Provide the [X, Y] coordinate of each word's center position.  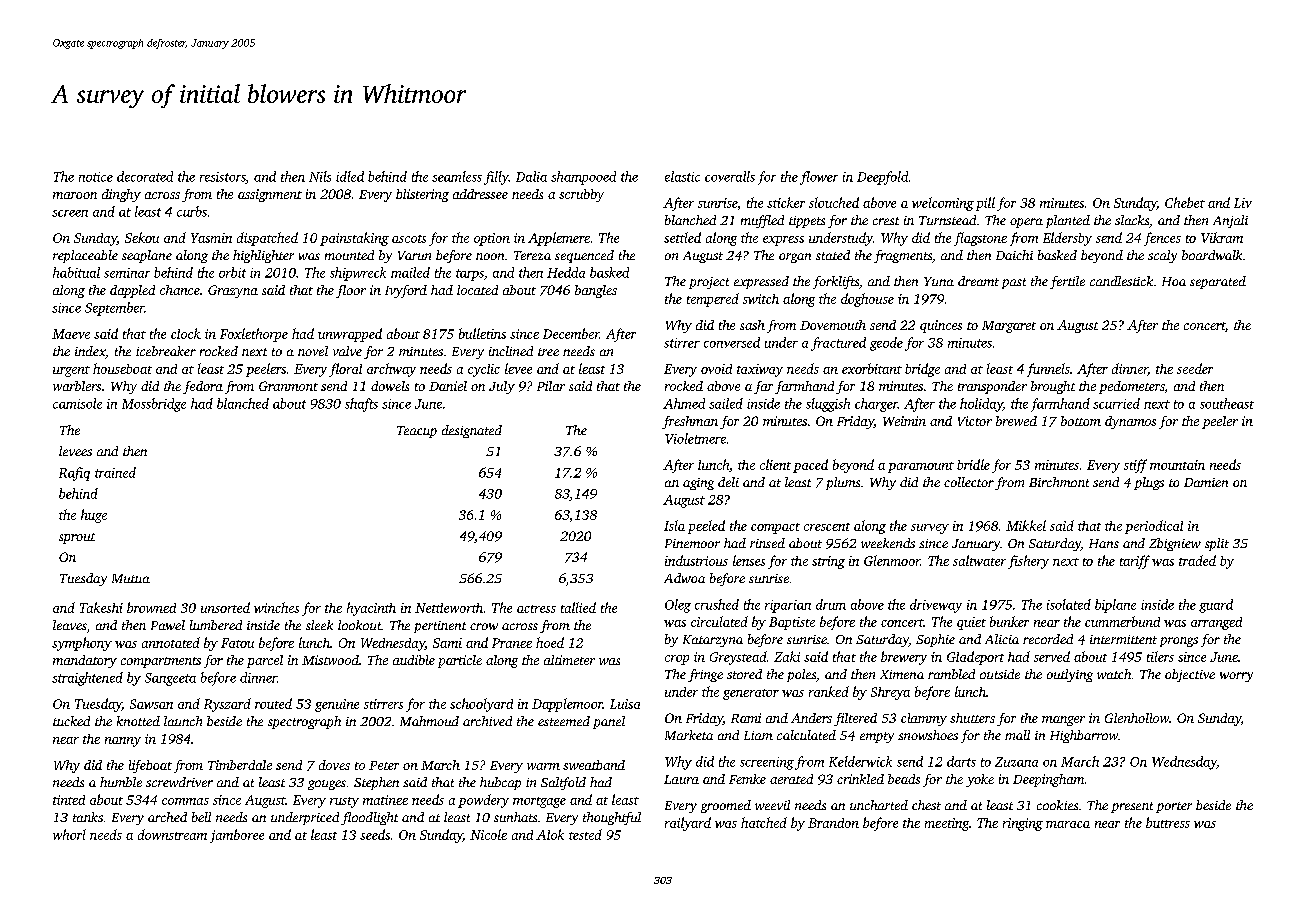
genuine [337, 705]
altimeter [569, 660]
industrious [696, 560]
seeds [375, 834]
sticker [786, 202]
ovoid [716, 369]
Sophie [935, 640]
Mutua [131, 578]
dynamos [1130, 422]
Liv [1243, 203]
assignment [270, 195]
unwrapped [350, 335]
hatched [764, 822]
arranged [1216, 623]
